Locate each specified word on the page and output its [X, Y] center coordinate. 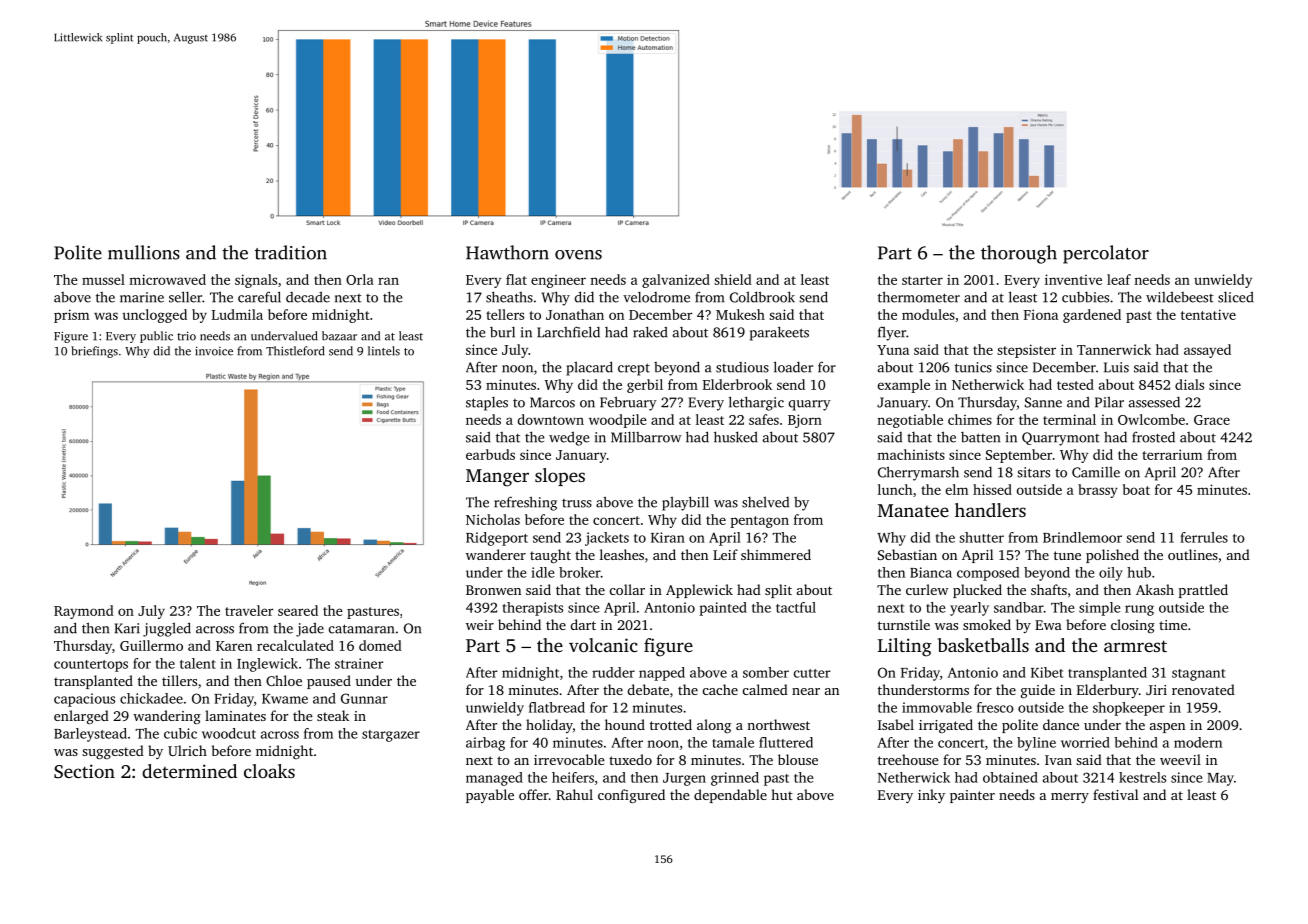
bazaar [339, 336]
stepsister [1026, 351]
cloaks [269, 771]
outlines [1193, 554]
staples [487, 403]
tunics [973, 367]
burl [502, 332]
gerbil [645, 386]
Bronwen [493, 590]
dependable [730, 796]
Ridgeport [497, 539]
